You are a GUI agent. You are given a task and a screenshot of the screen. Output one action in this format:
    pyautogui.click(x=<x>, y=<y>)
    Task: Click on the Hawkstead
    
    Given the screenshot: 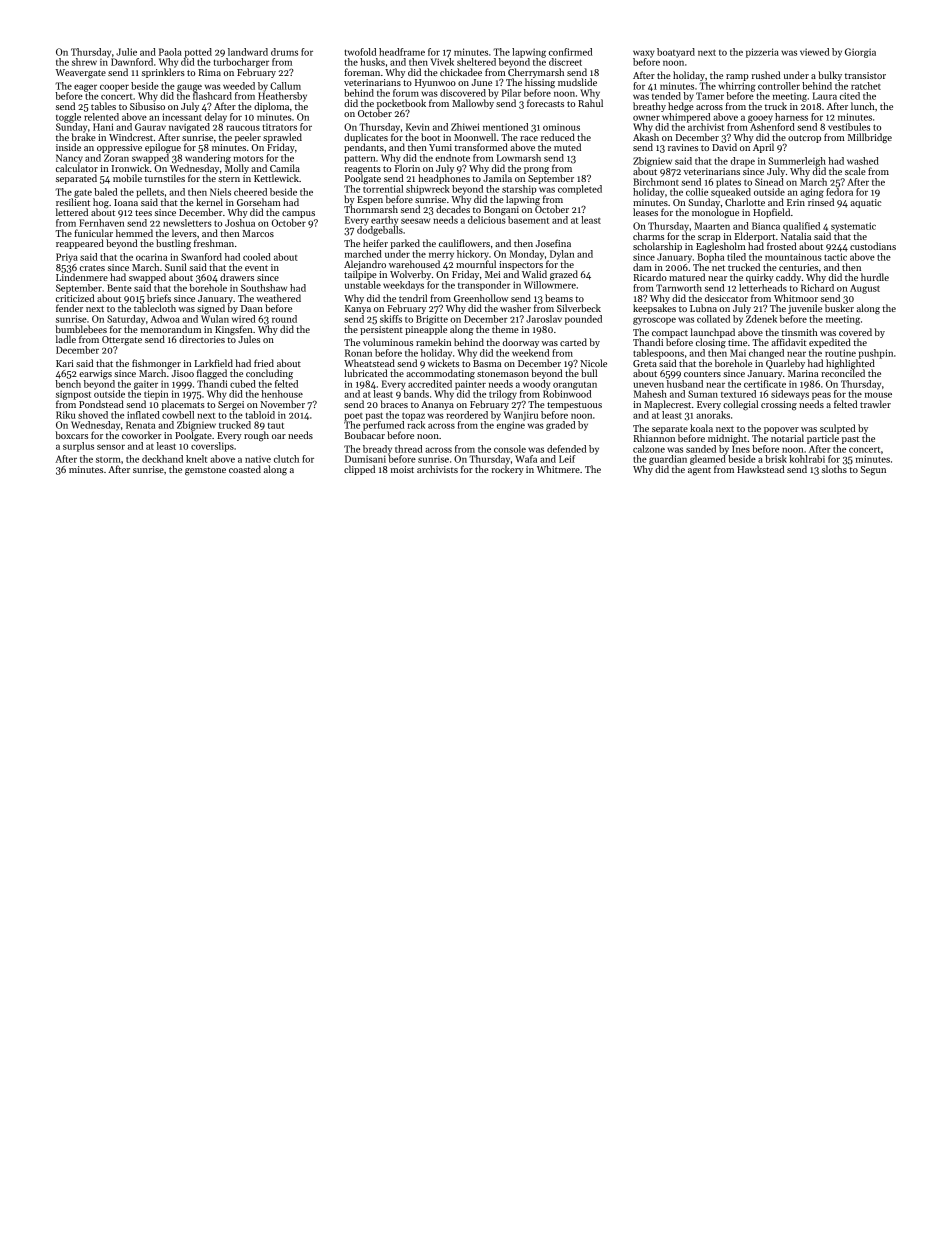 What is the action you would take?
    pyautogui.click(x=761, y=469)
